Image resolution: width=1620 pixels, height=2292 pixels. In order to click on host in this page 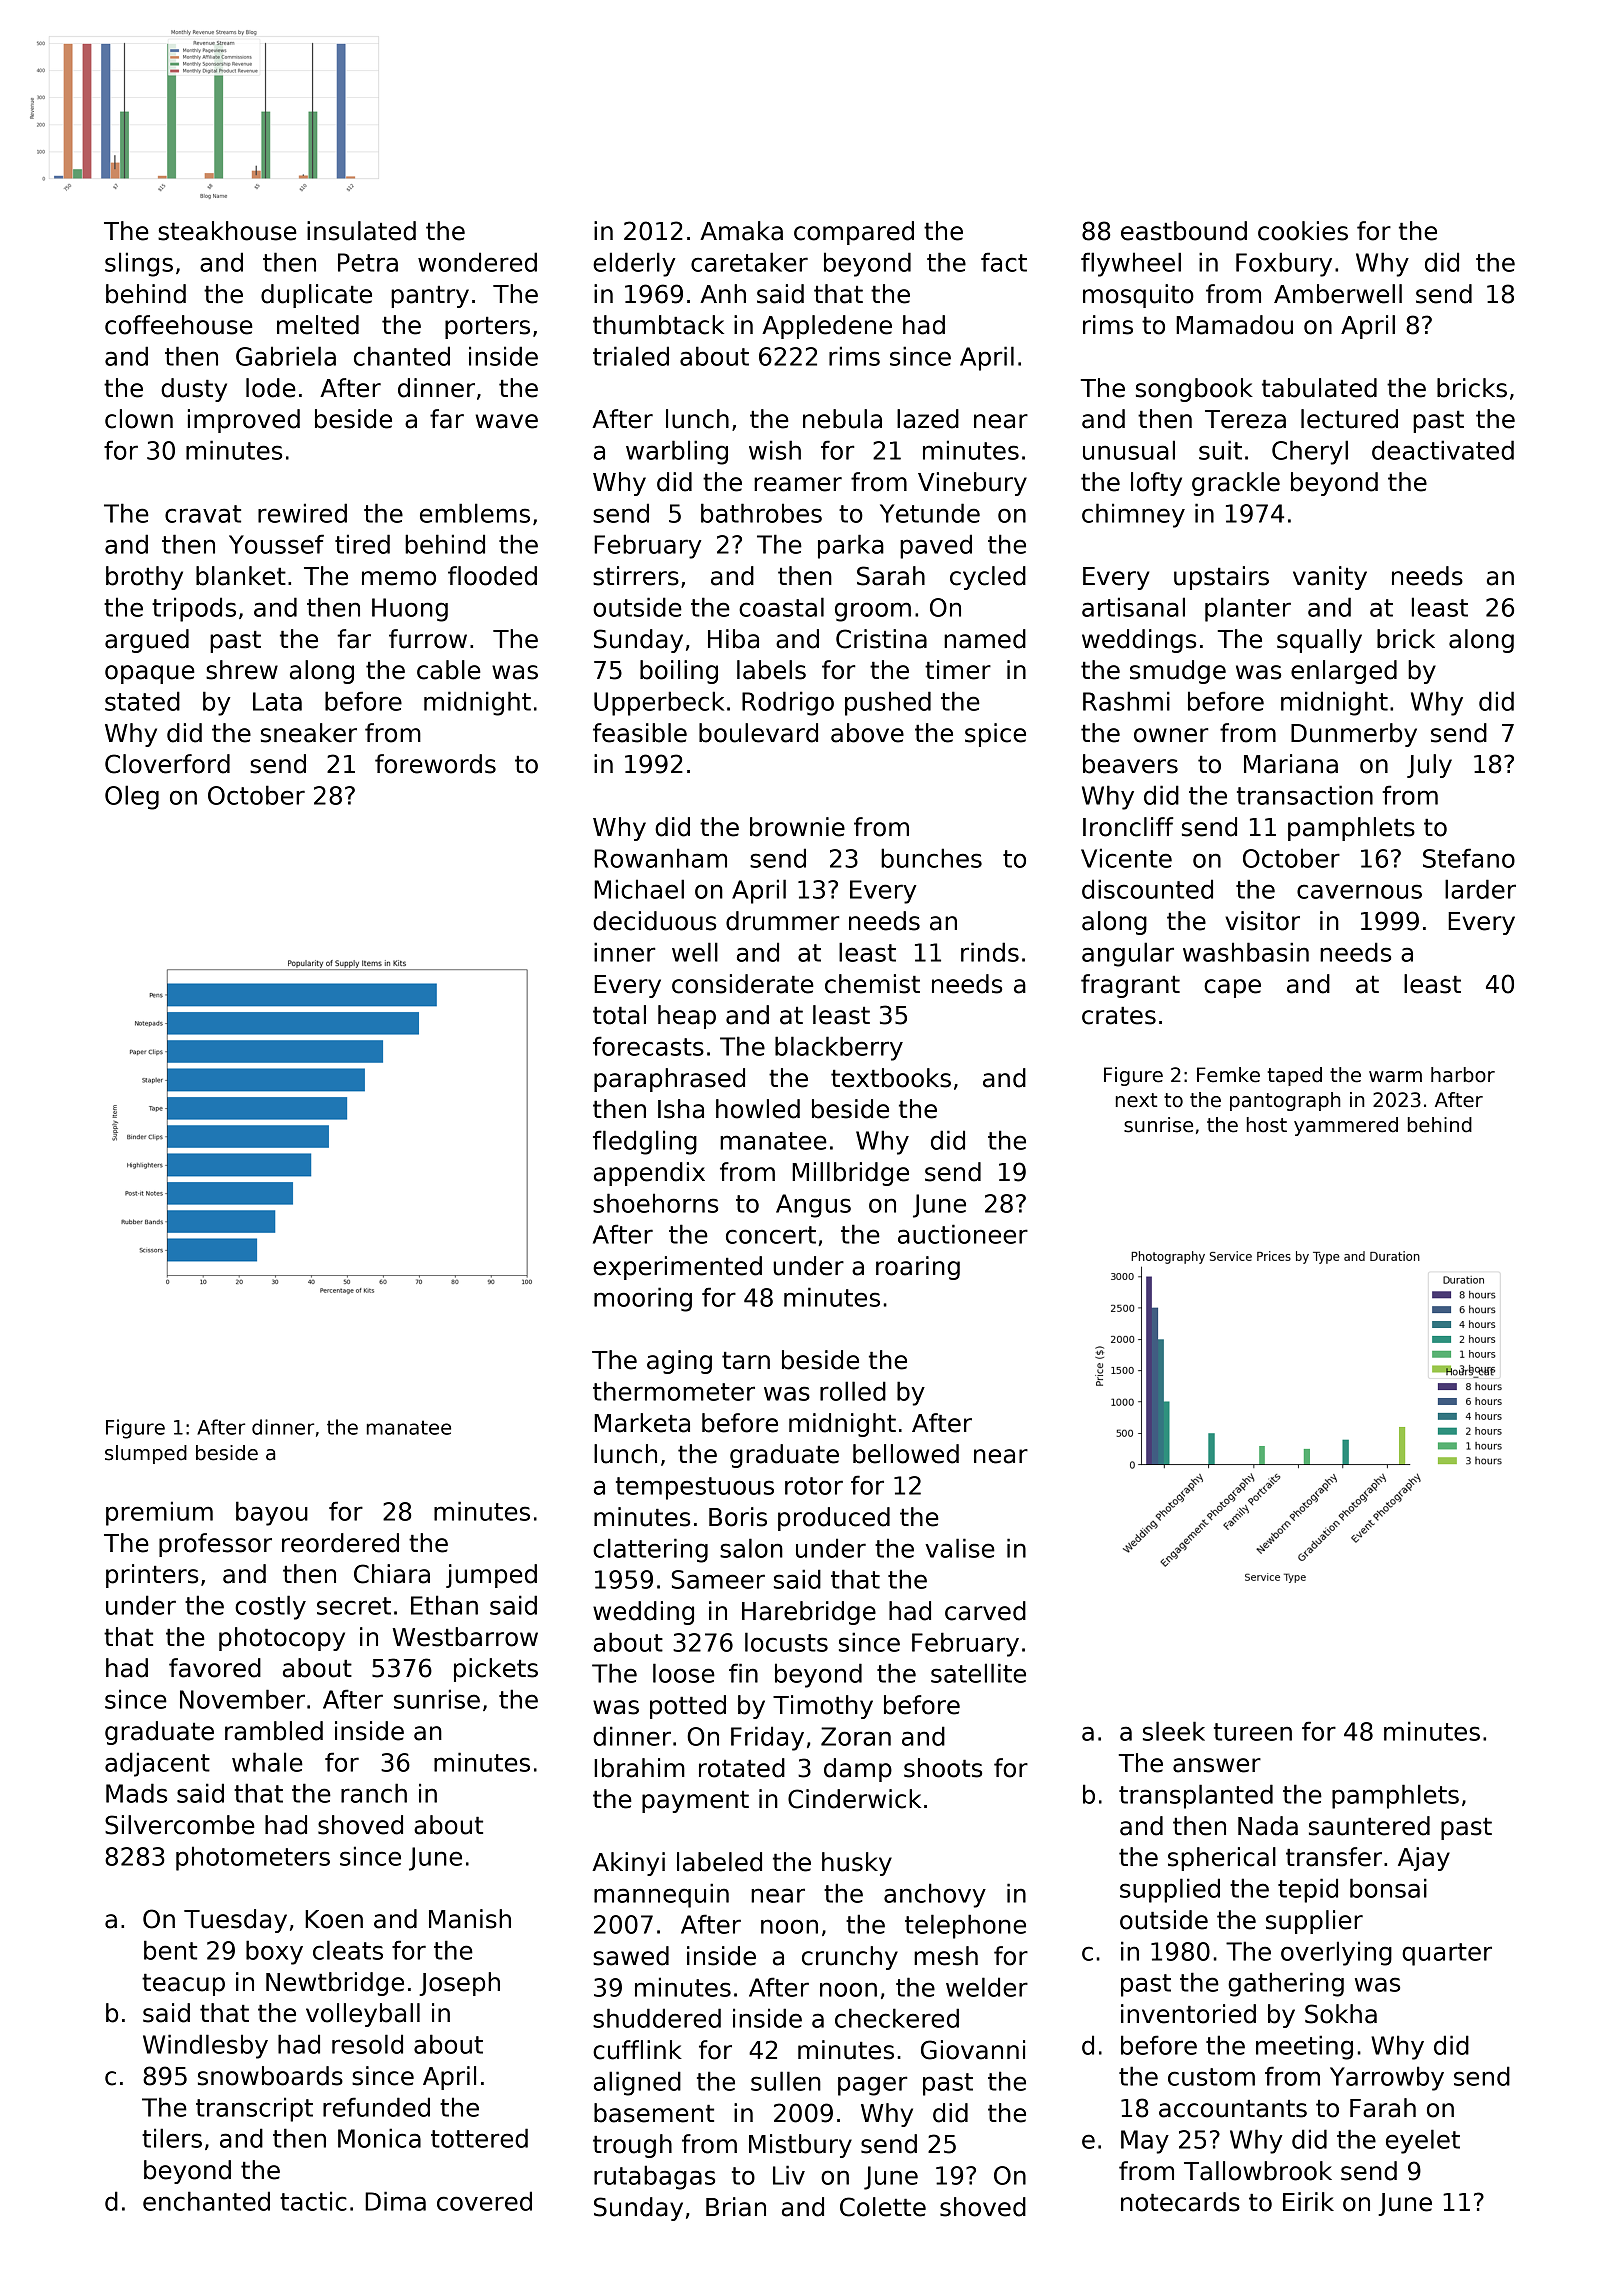, I will do `click(1267, 1125)`.
